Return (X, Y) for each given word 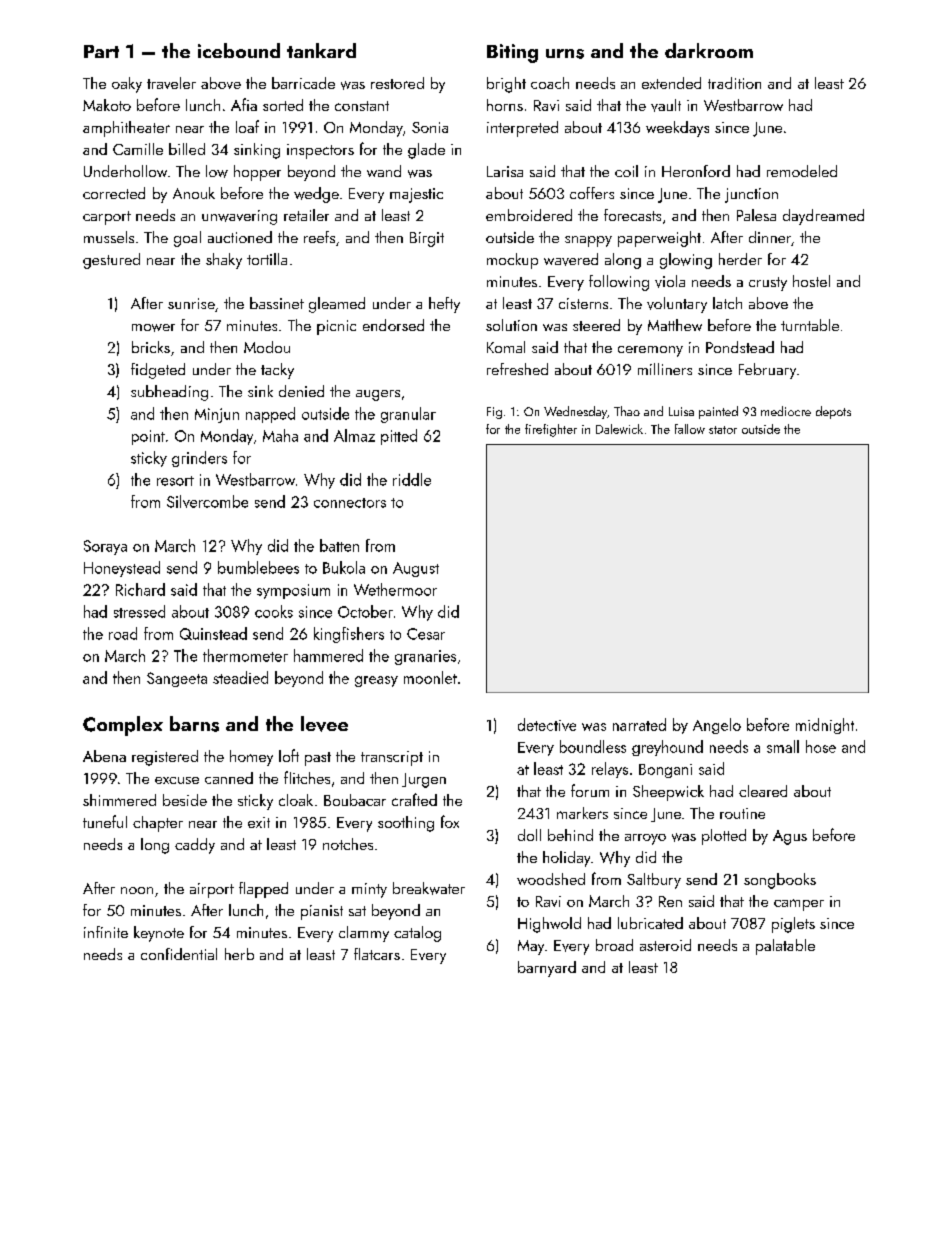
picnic (336, 327)
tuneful (105, 821)
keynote (159, 934)
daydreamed (823, 217)
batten (339, 545)
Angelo (717, 726)
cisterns (583, 303)
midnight (825, 726)
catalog (417, 934)
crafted (414, 799)
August (416, 569)
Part (101, 51)
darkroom (709, 50)
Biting (512, 53)
